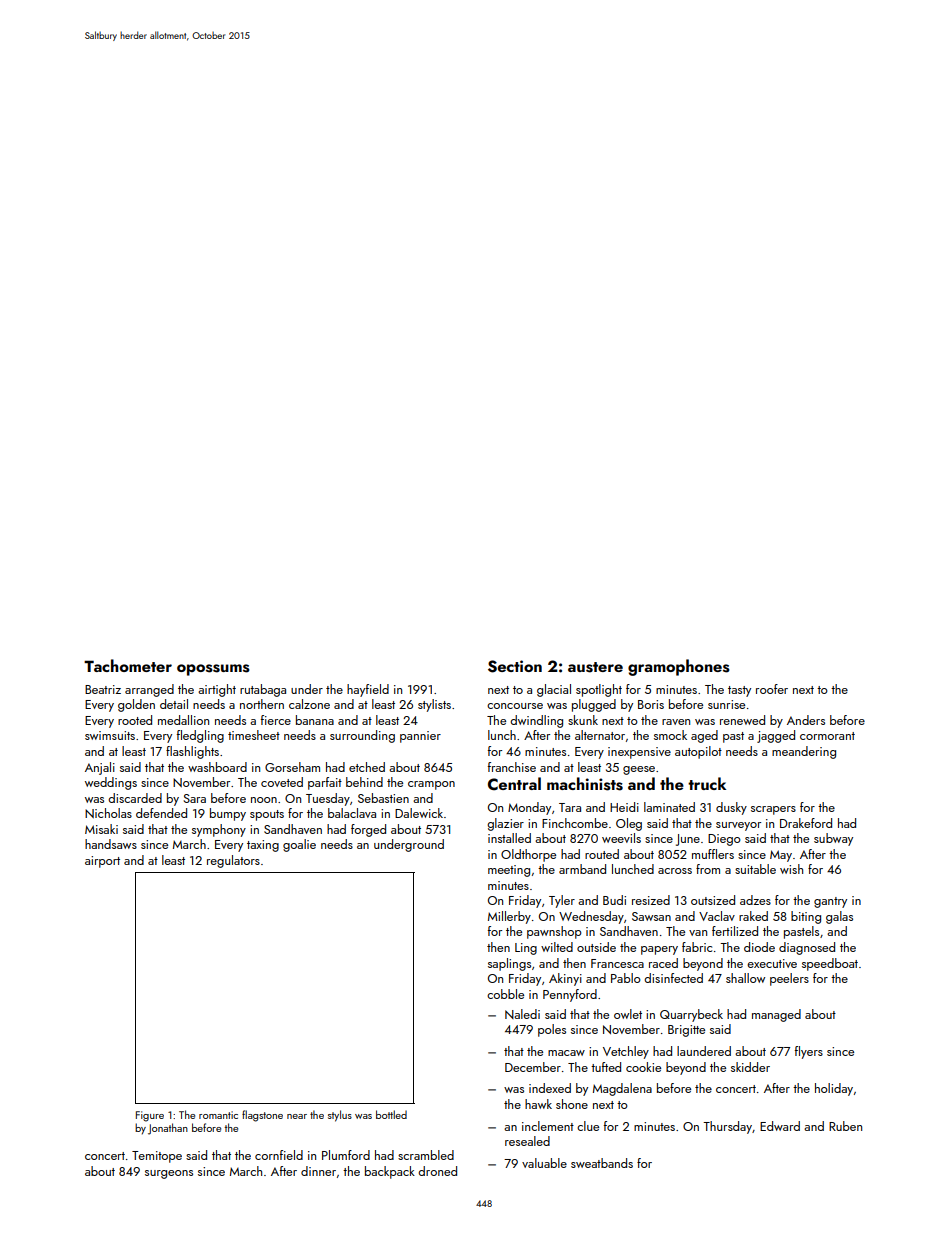 This image has height=1233, width=952. What do you see at coordinates (707, 783) in the image?
I see `truck` at bounding box center [707, 783].
